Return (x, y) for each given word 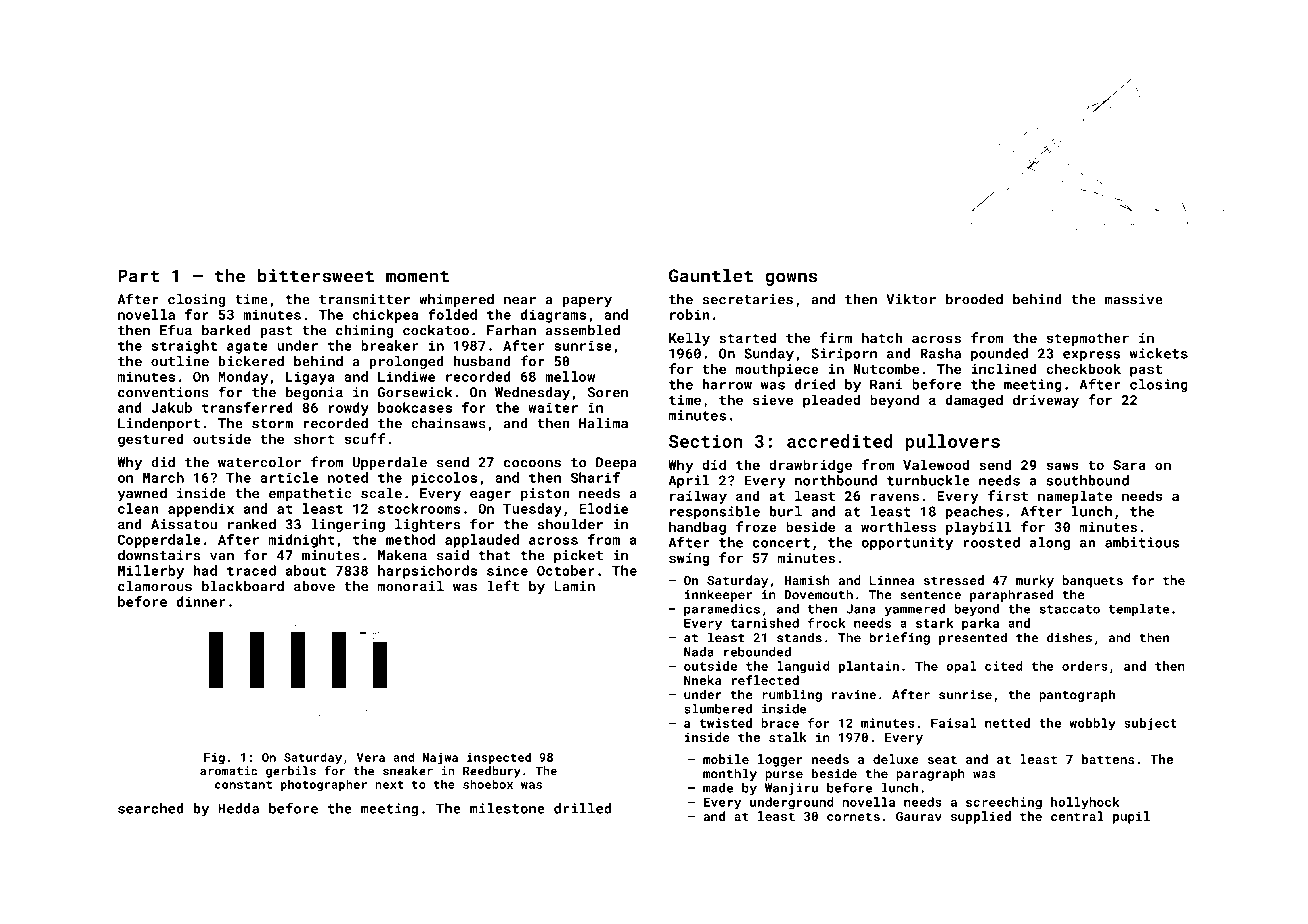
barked (226, 330)
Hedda (238, 808)
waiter (553, 407)
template (1139, 610)
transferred (247, 407)
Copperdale (159, 541)
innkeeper (718, 595)
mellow (570, 376)
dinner (201, 601)
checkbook (1083, 368)
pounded (999, 355)
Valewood (936, 464)
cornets (853, 816)
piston (545, 494)
